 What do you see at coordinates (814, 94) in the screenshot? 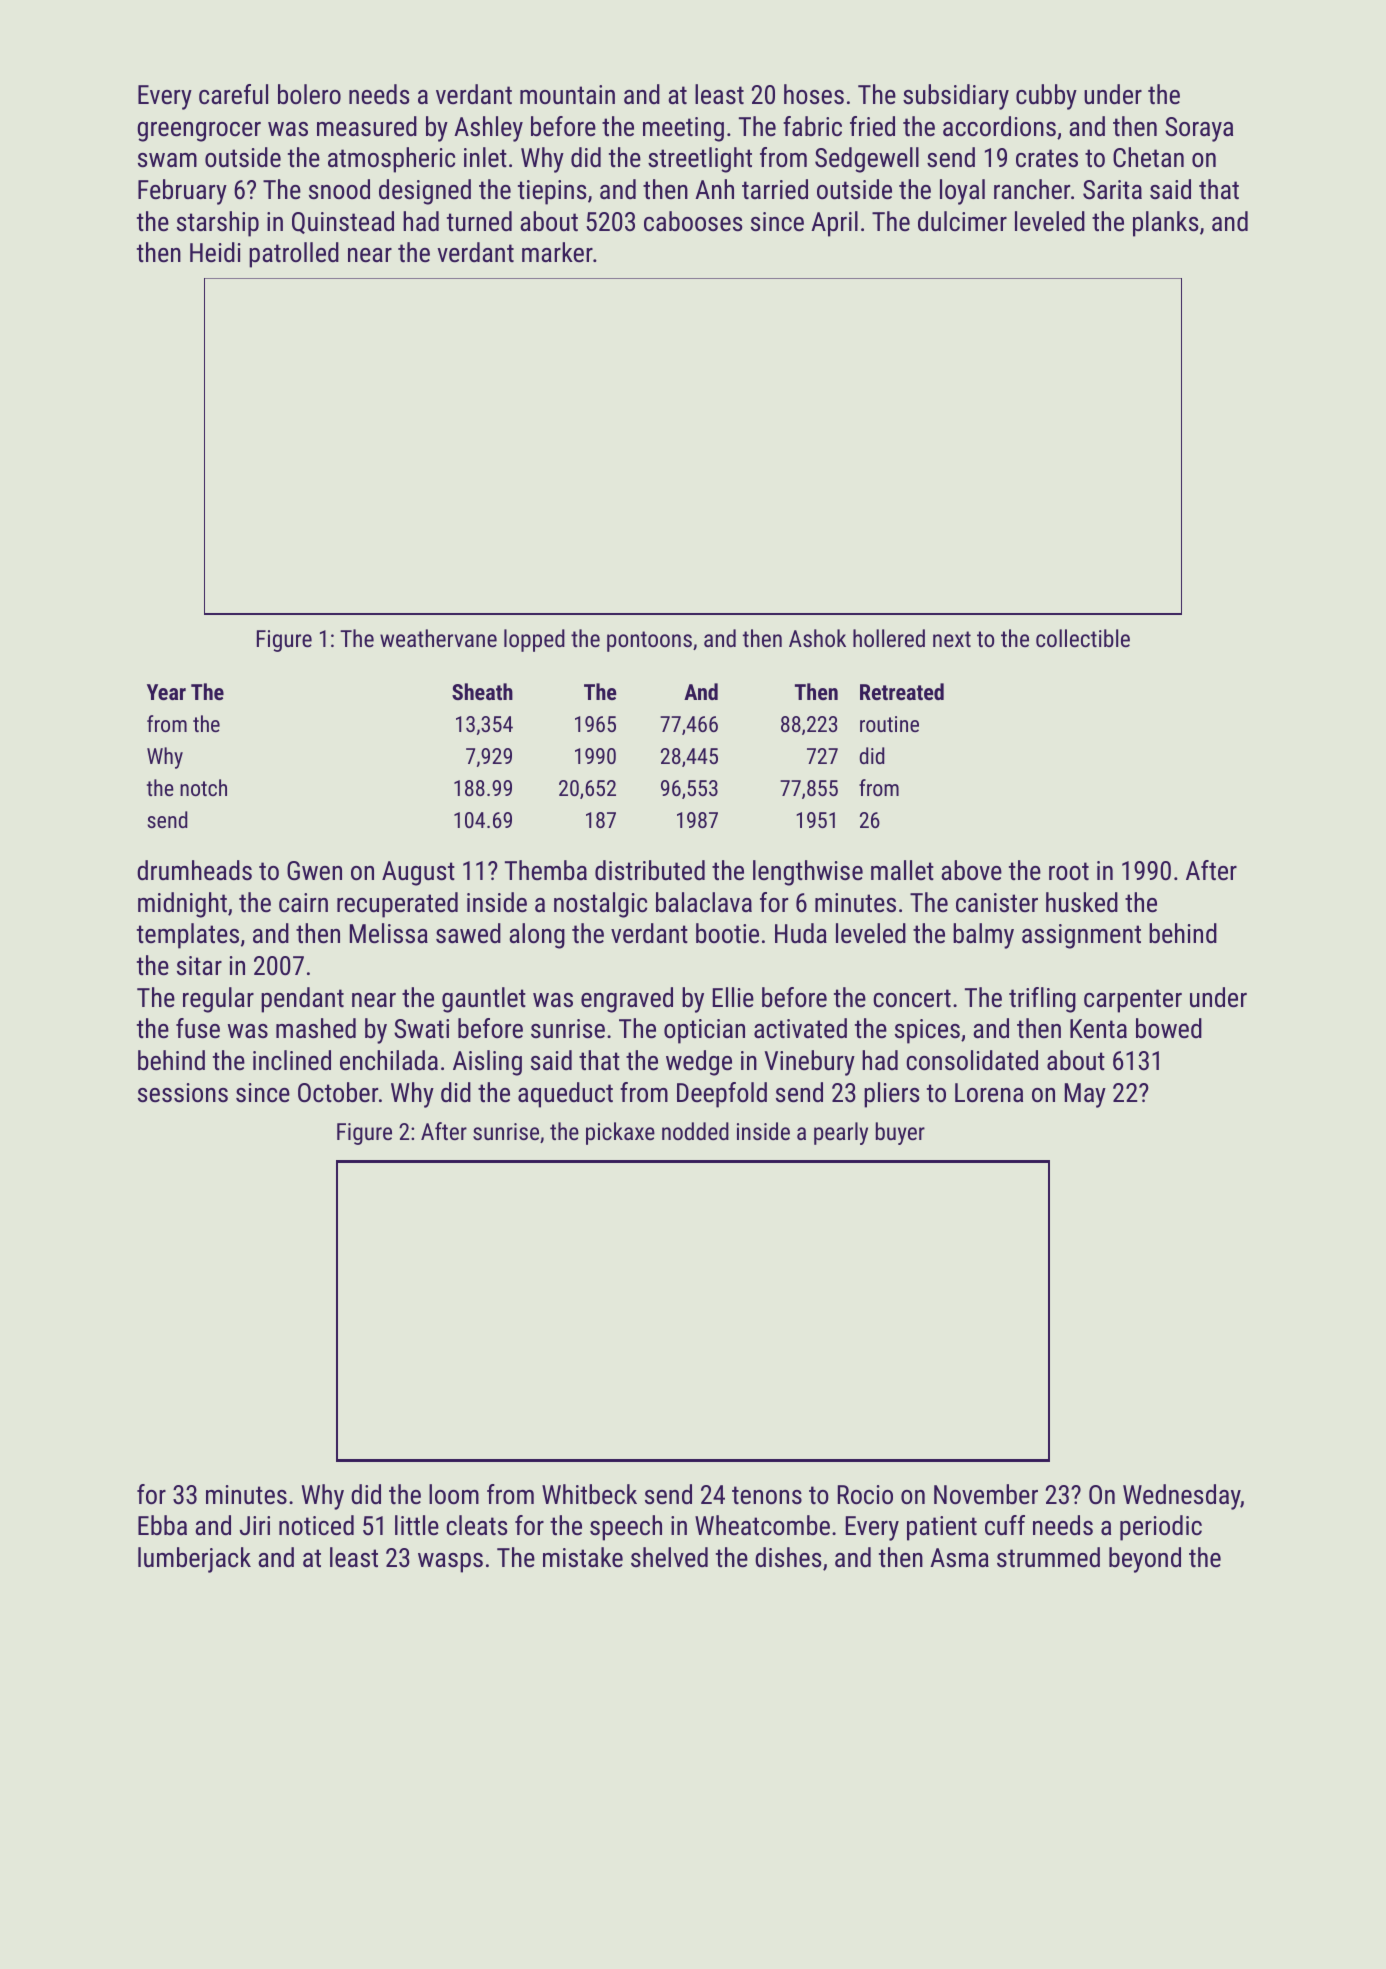
I see `hoses` at bounding box center [814, 94].
